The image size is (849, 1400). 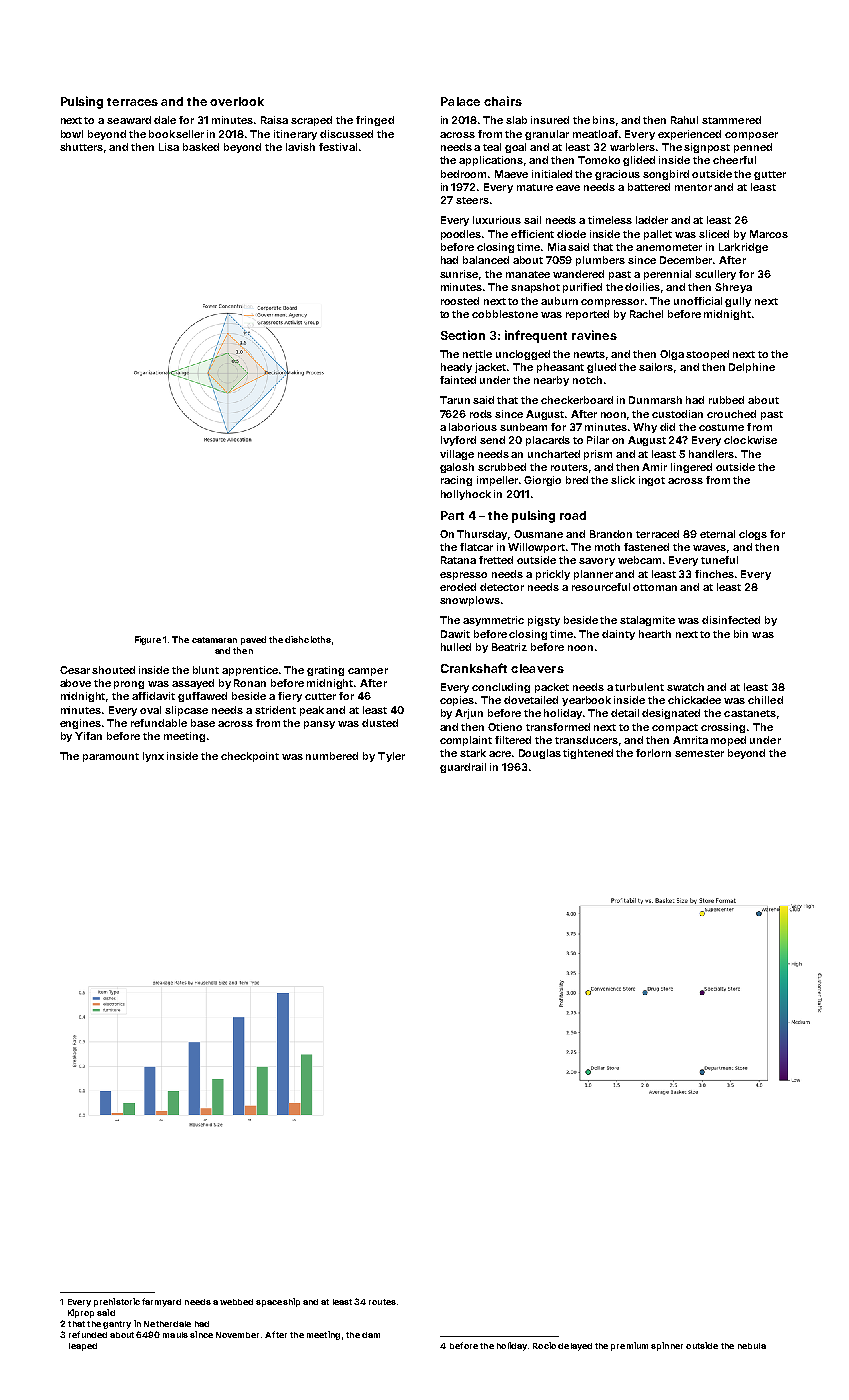 I want to click on Palace, so click(x=460, y=101).
